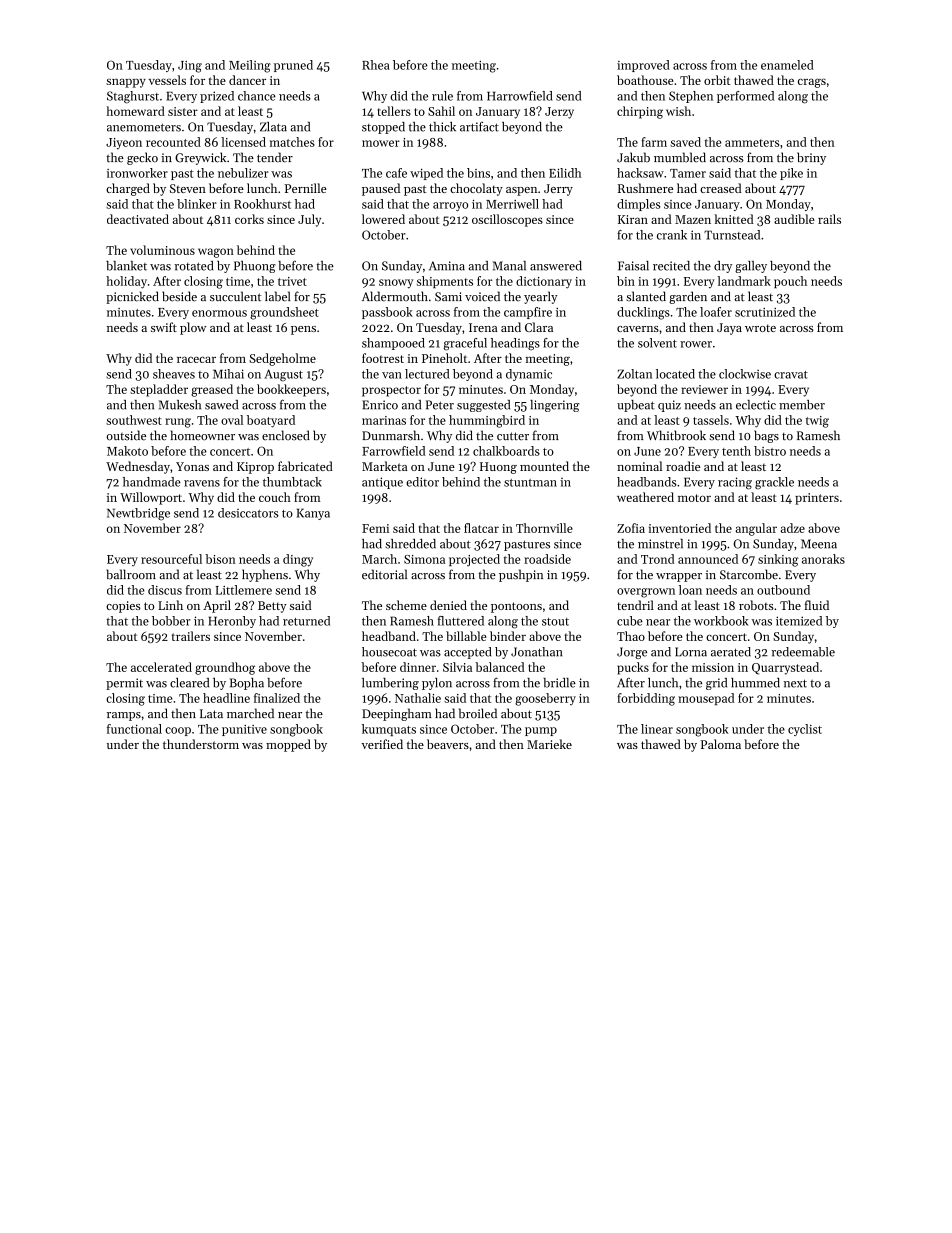 Image resolution: width=952 pixels, height=1233 pixels. Describe the element at coordinates (250, 66) in the image. I see `Meiling` at that location.
